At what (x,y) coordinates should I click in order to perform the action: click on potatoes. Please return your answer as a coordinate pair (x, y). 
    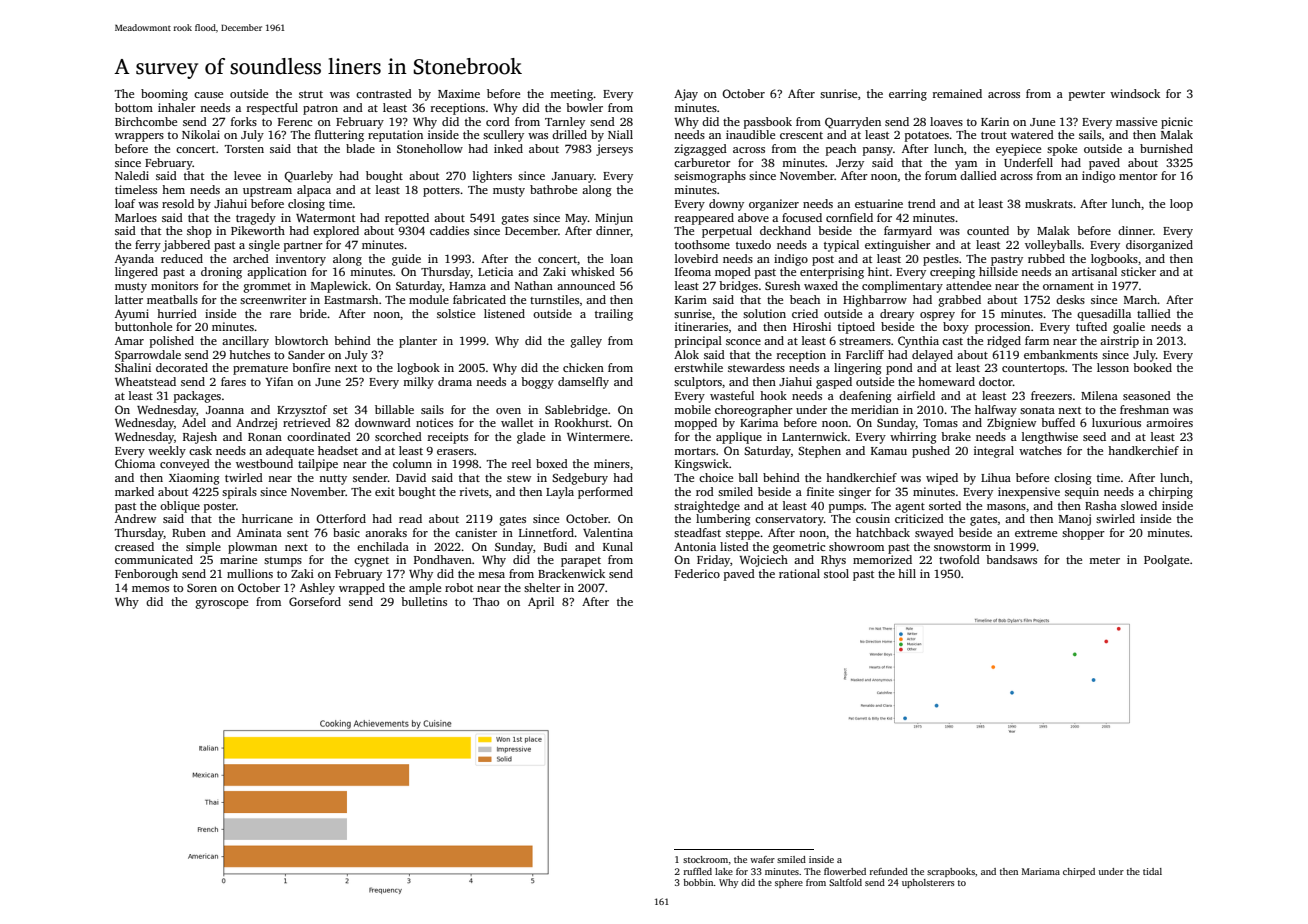
    Looking at the image, I should click on (927, 137).
